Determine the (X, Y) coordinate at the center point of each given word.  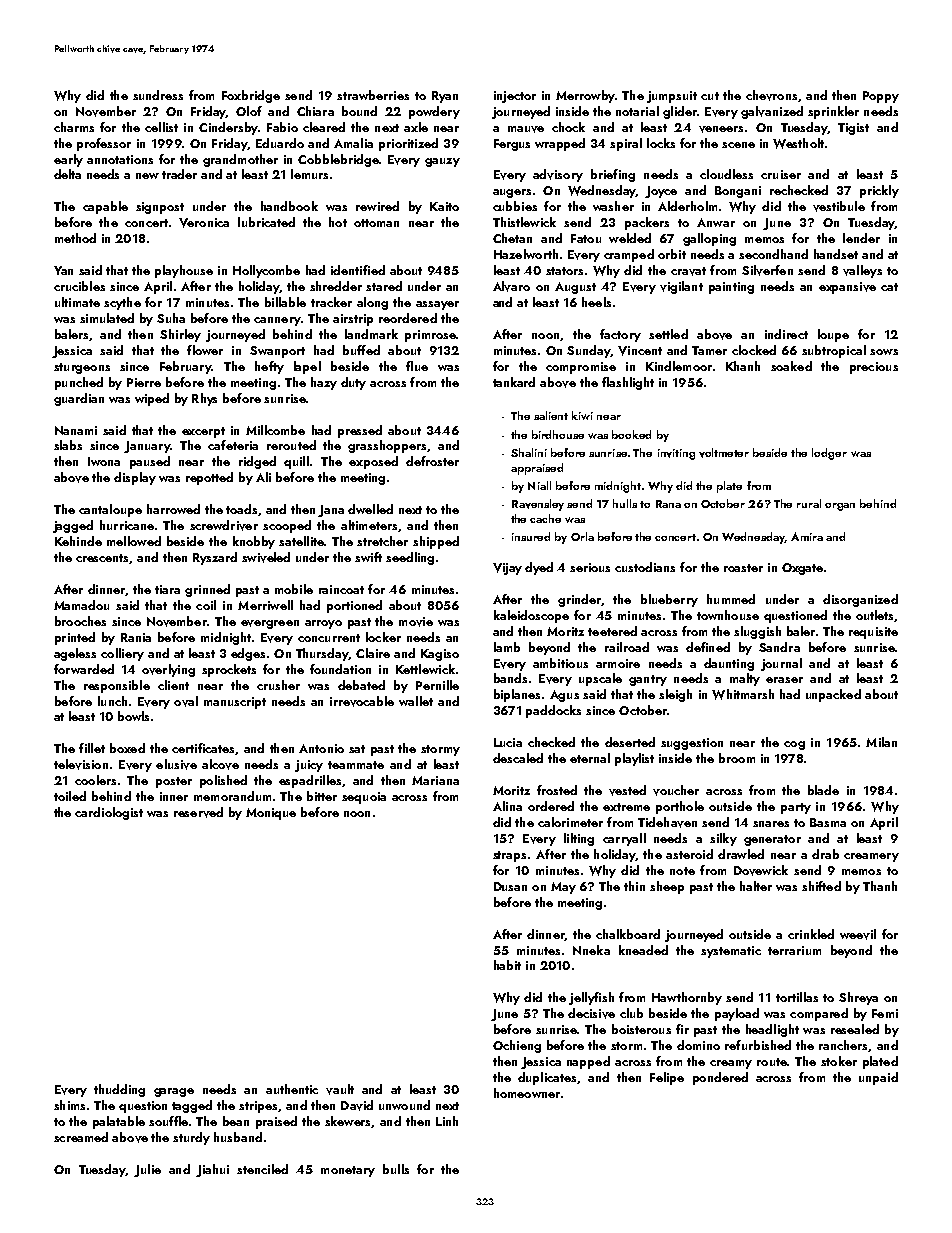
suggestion (692, 744)
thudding (119, 1090)
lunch (112, 701)
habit (507, 965)
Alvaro (511, 286)
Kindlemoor (679, 366)
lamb (507, 647)
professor (104, 144)
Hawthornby (687, 998)
